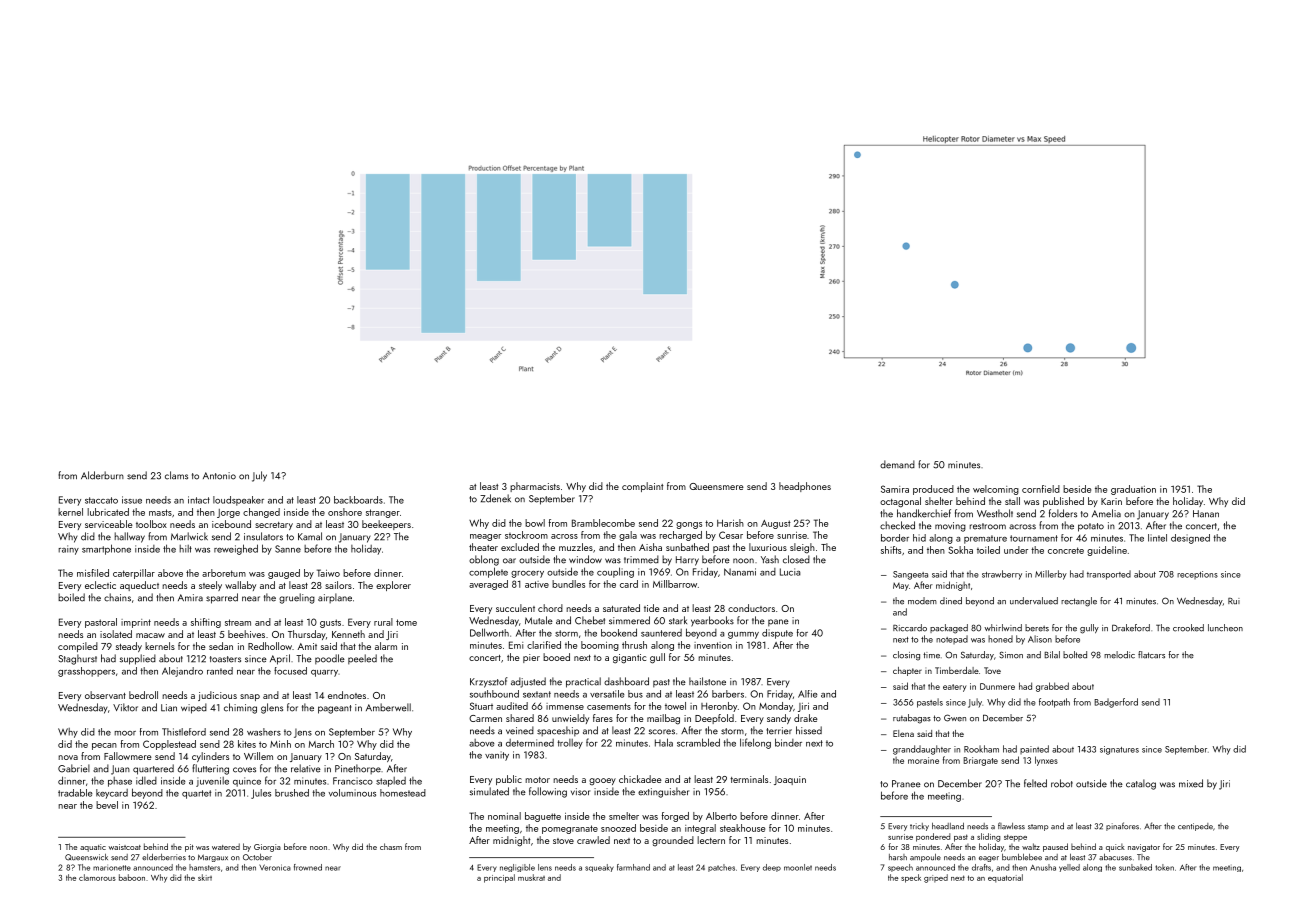 This screenshot has height=924, width=1308. I want to click on demand, so click(897, 464).
